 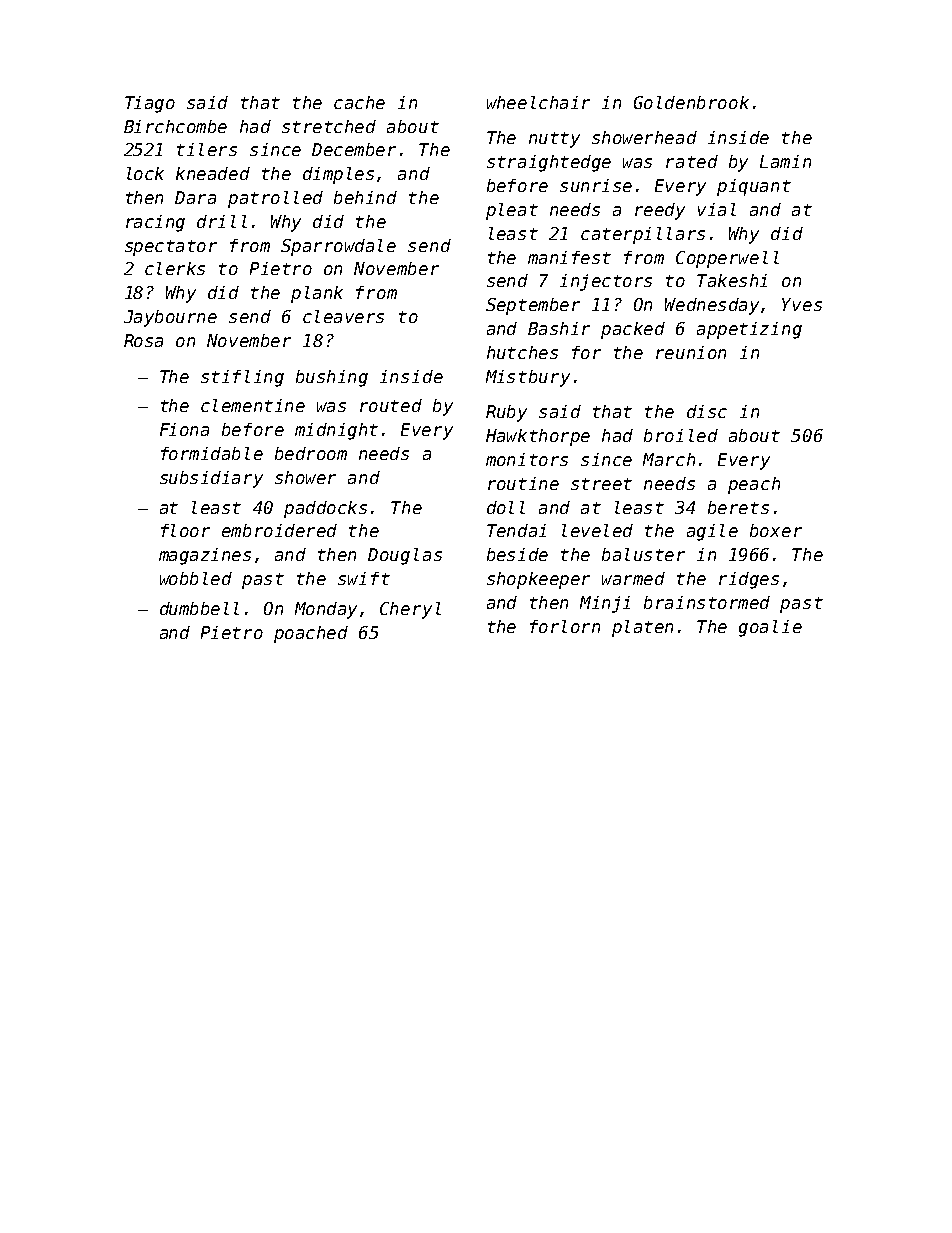 What do you see at coordinates (311, 634) in the screenshot?
I see `poached` at bounding box center [311, 634].
